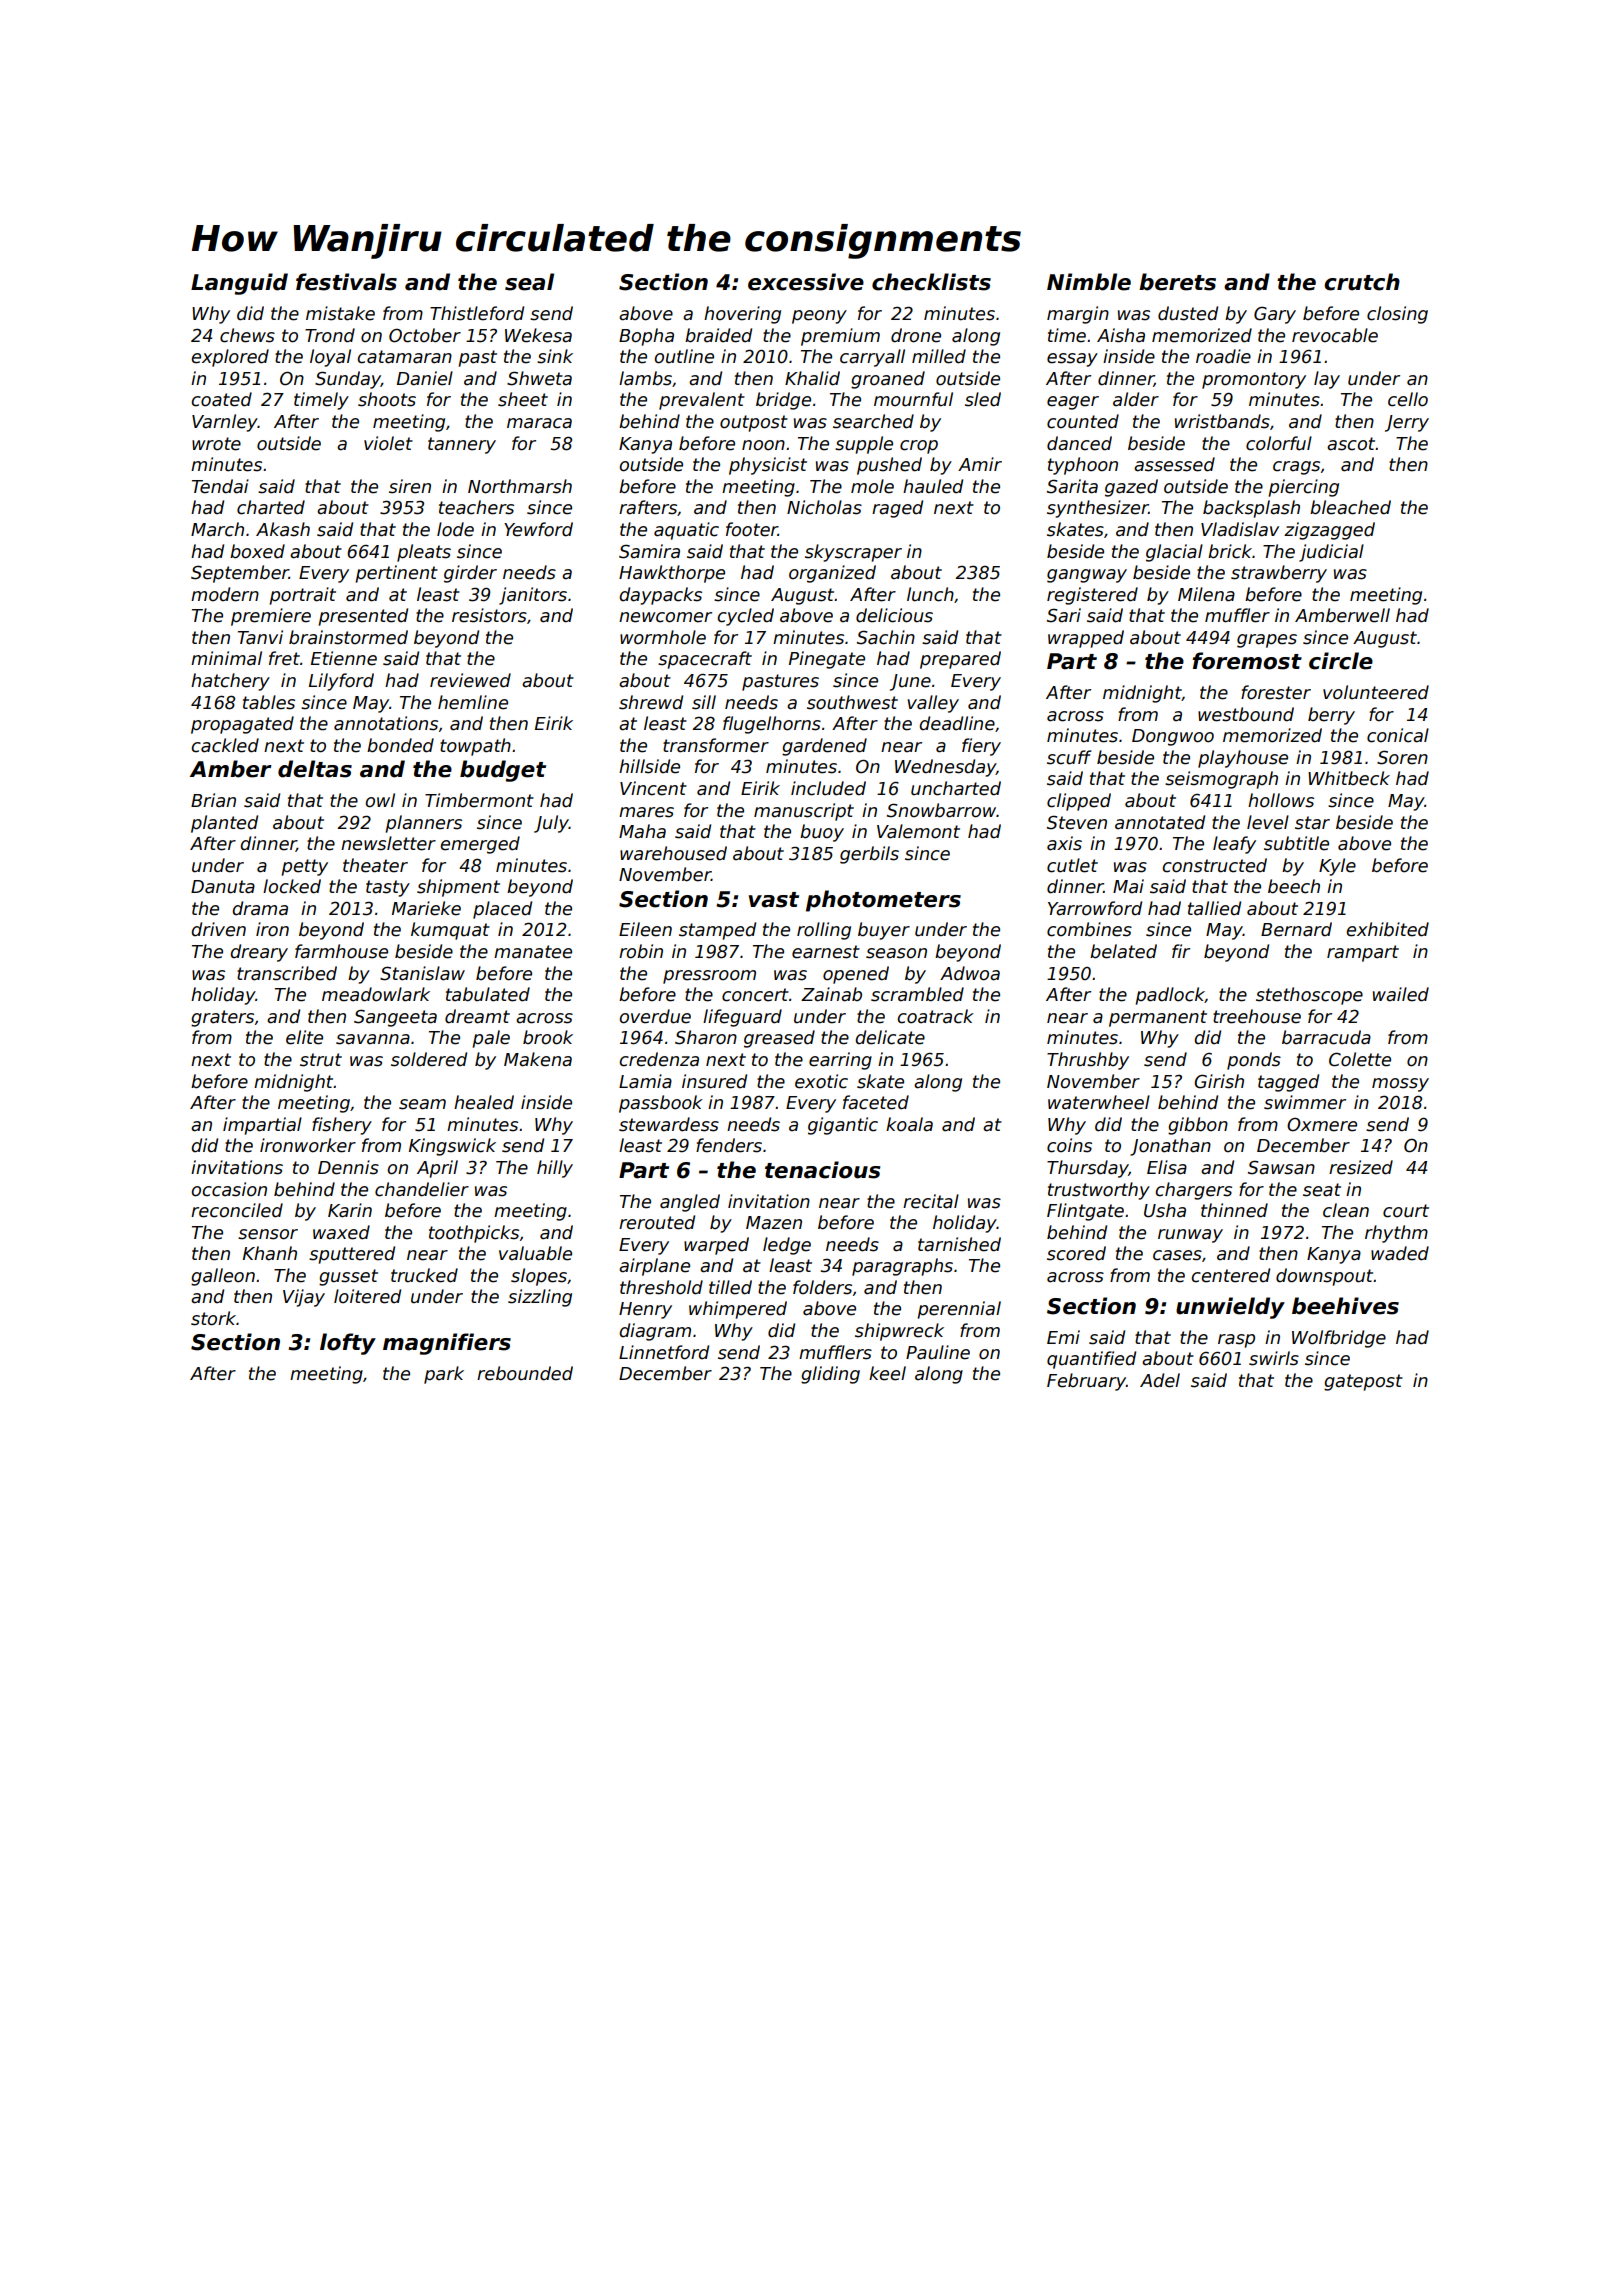 The height and width of the screenshot is (2292, 1620). What do you see at coordinates (853, 553) in the screenshot?
I see `skyscraper` at bounding box center [853, 553].
